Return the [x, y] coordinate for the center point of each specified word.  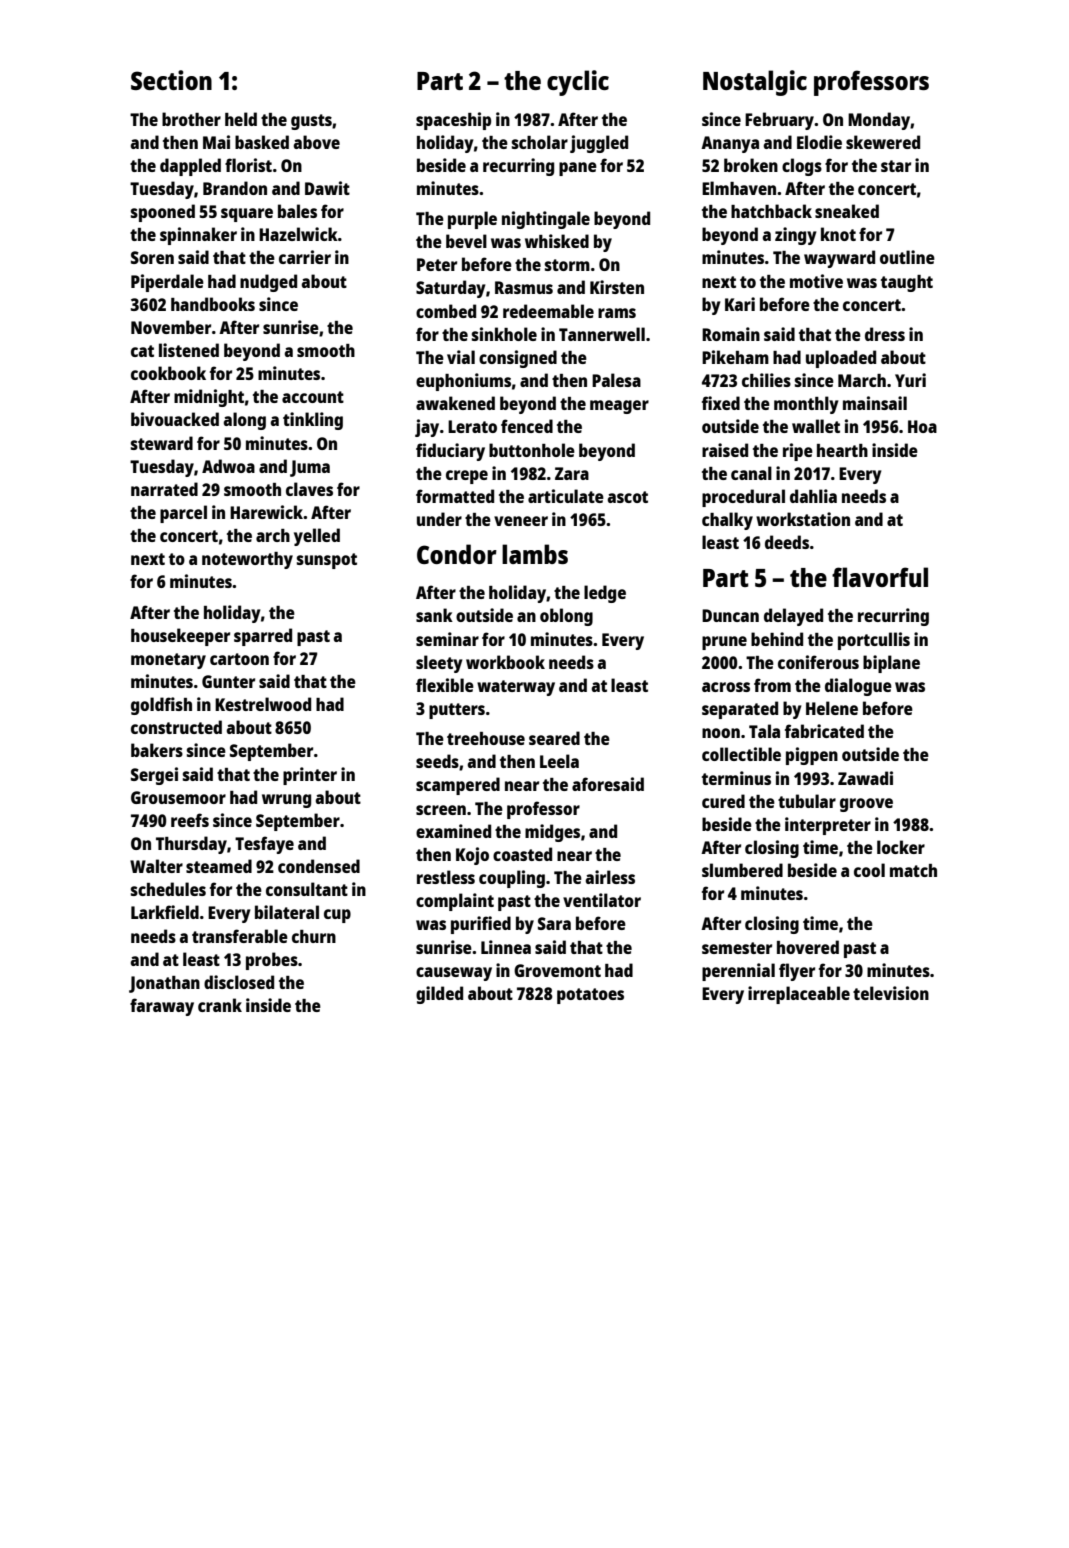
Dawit [327, 188]
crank [220, 1005]
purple [472, 220]
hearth [842, 450]
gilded [439, 995]
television [891, 993]
